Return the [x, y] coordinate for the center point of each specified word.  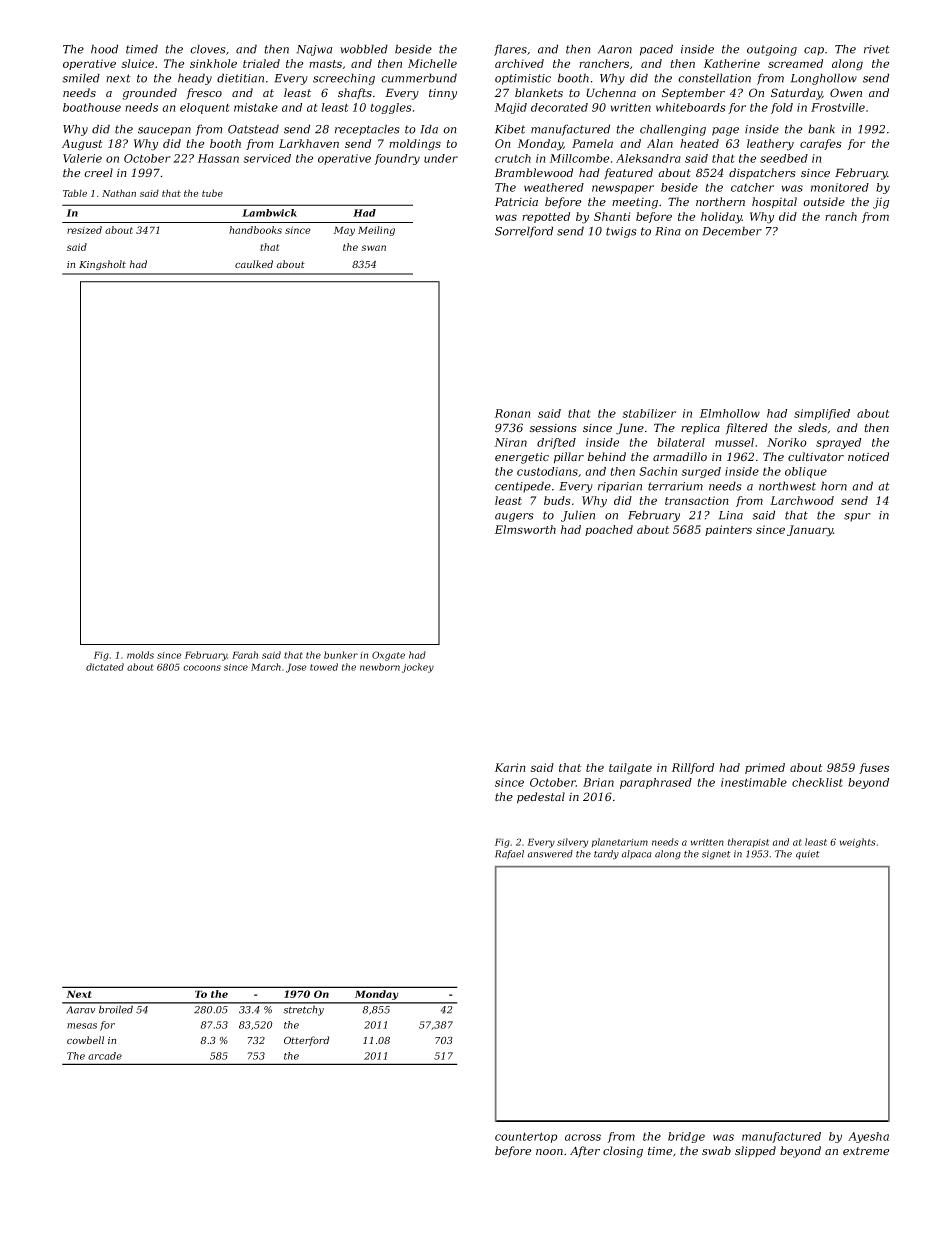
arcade [105, 1056]
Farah [245, 655]
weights [858, 843]
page [725, 131]
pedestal [541, 798]
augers [514, 517]
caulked [254, 264]
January [810, 531]
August [82, 145]
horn [834, 486]
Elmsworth [525, 529]
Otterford [306, 1041]
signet [716, 855]
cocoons [202, 668]
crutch [513, 158]
